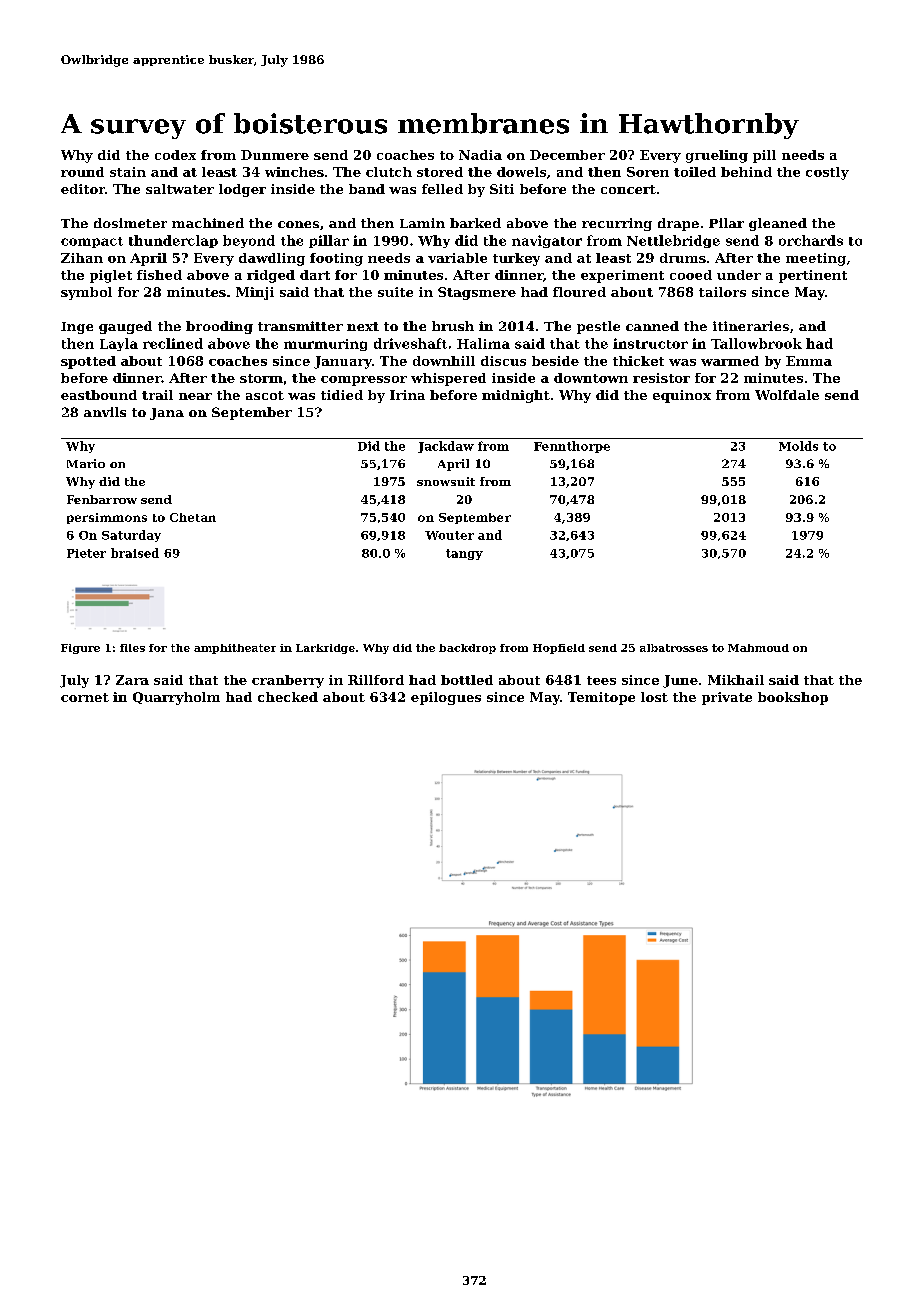 This image has width=924, height=1308. Describe the element at coordinates (446, 481) in the image. I see `snowsuit` at that location.
